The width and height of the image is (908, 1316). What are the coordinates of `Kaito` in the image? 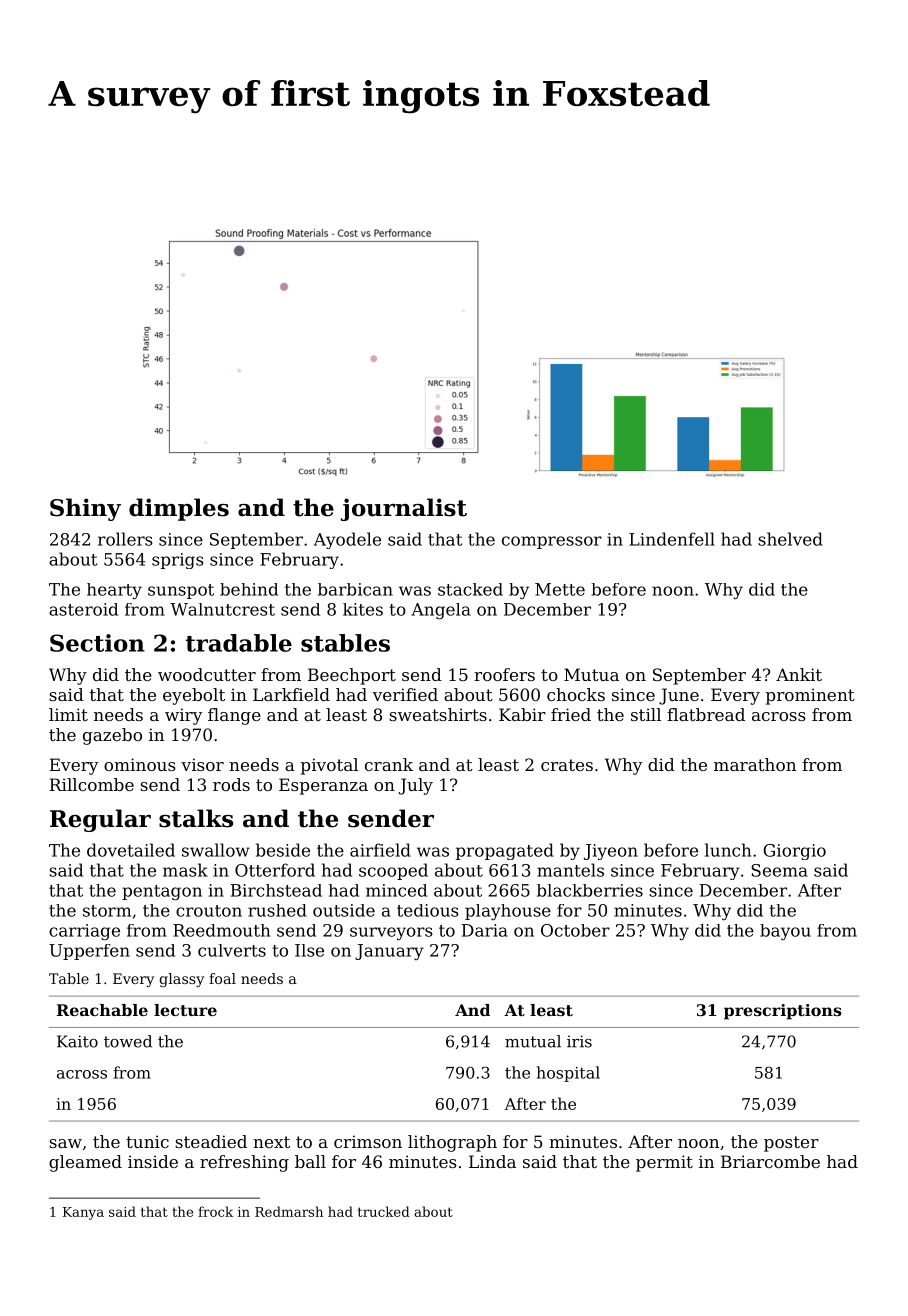 It's located at (77, 1041).
